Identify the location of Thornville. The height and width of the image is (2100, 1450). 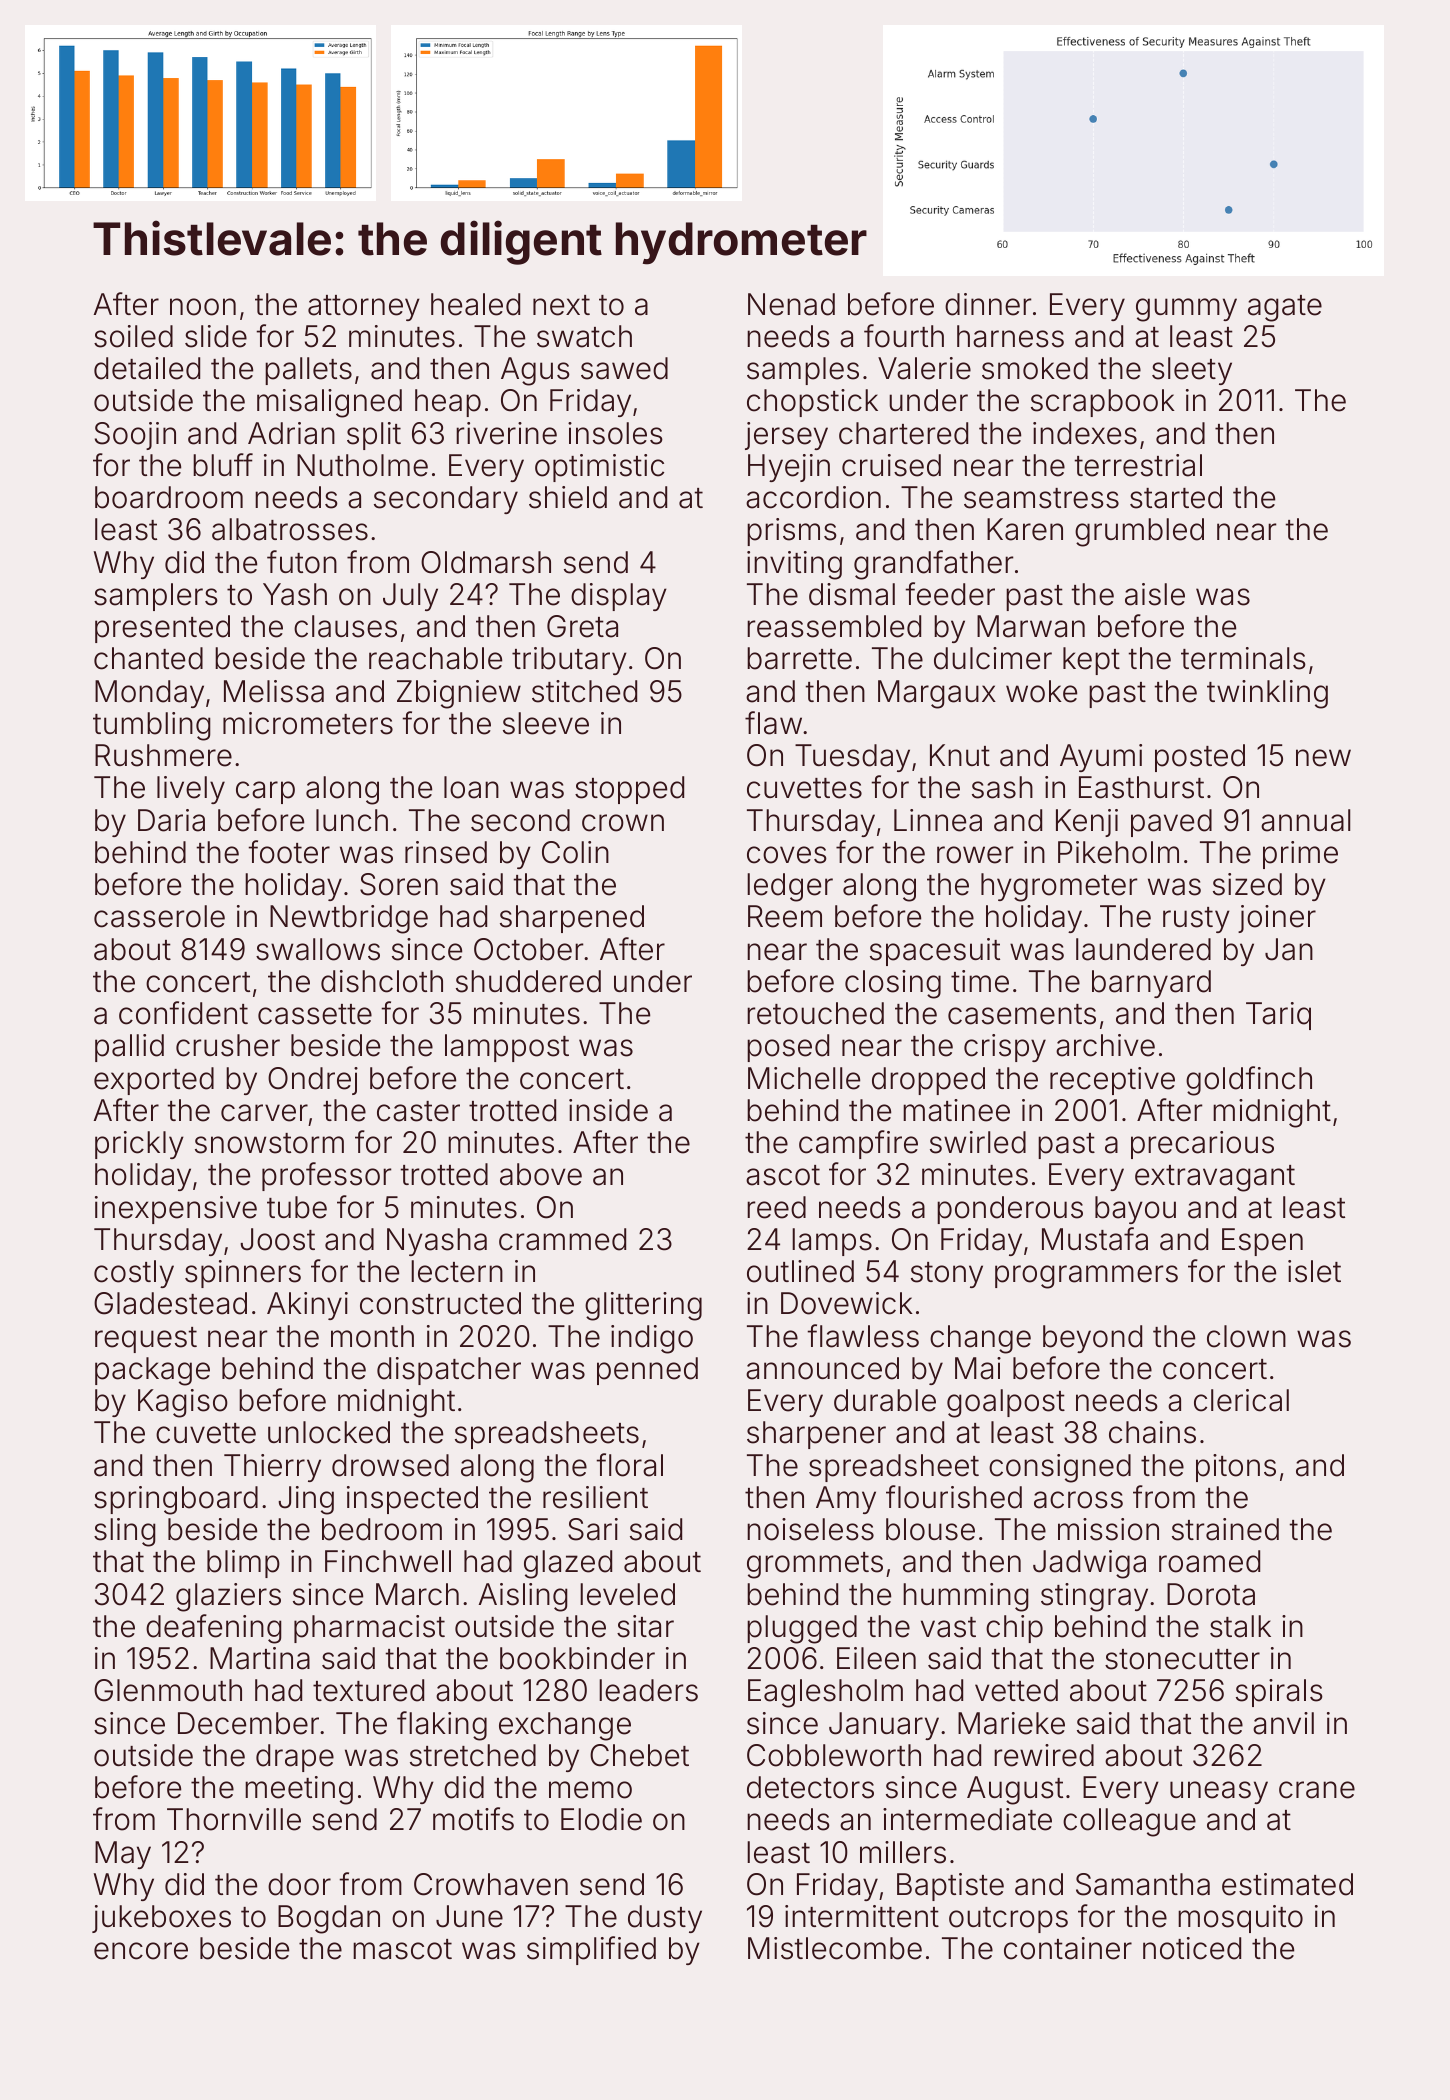
(234, 1819).
